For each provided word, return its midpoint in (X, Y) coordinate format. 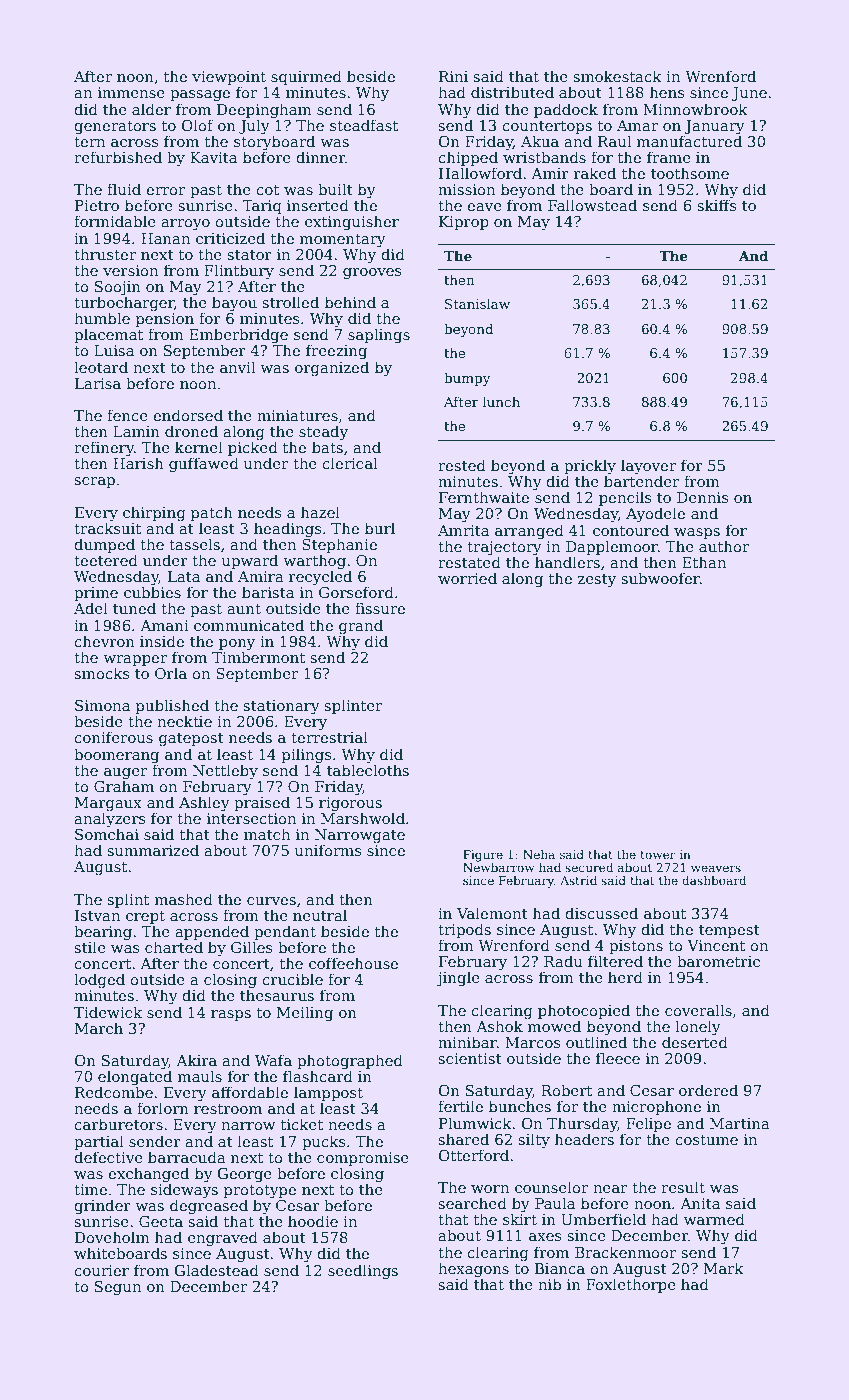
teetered (106, 560)
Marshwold (363, 818)
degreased (209, 1207)
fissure (380, 608)
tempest (729, 931)
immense (131, 92)
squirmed (306, 77)
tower (658, 855)
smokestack (618, 76)
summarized (153, 850)
